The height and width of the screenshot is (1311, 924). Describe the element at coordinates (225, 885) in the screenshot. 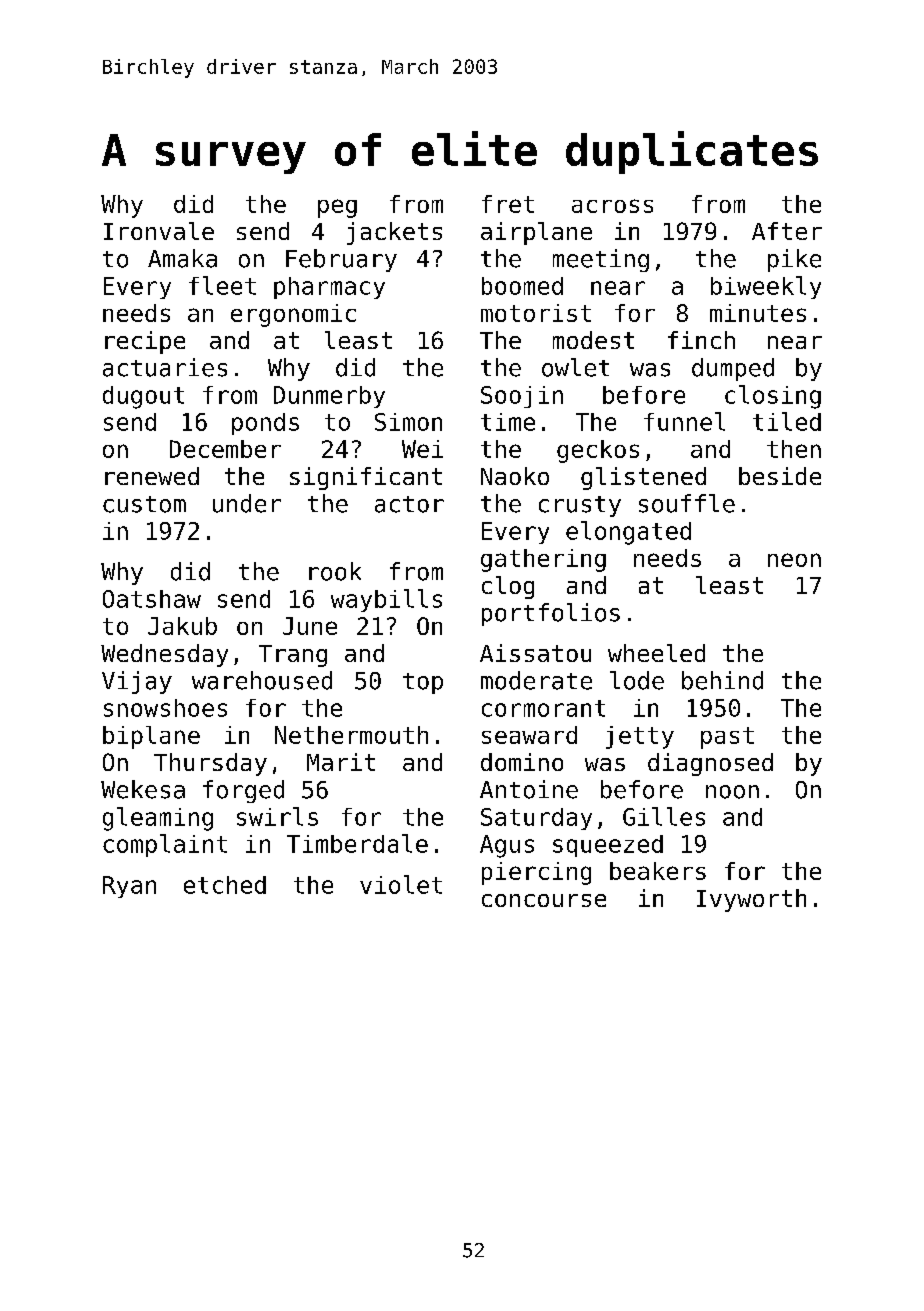

I see `etched` at that location.
